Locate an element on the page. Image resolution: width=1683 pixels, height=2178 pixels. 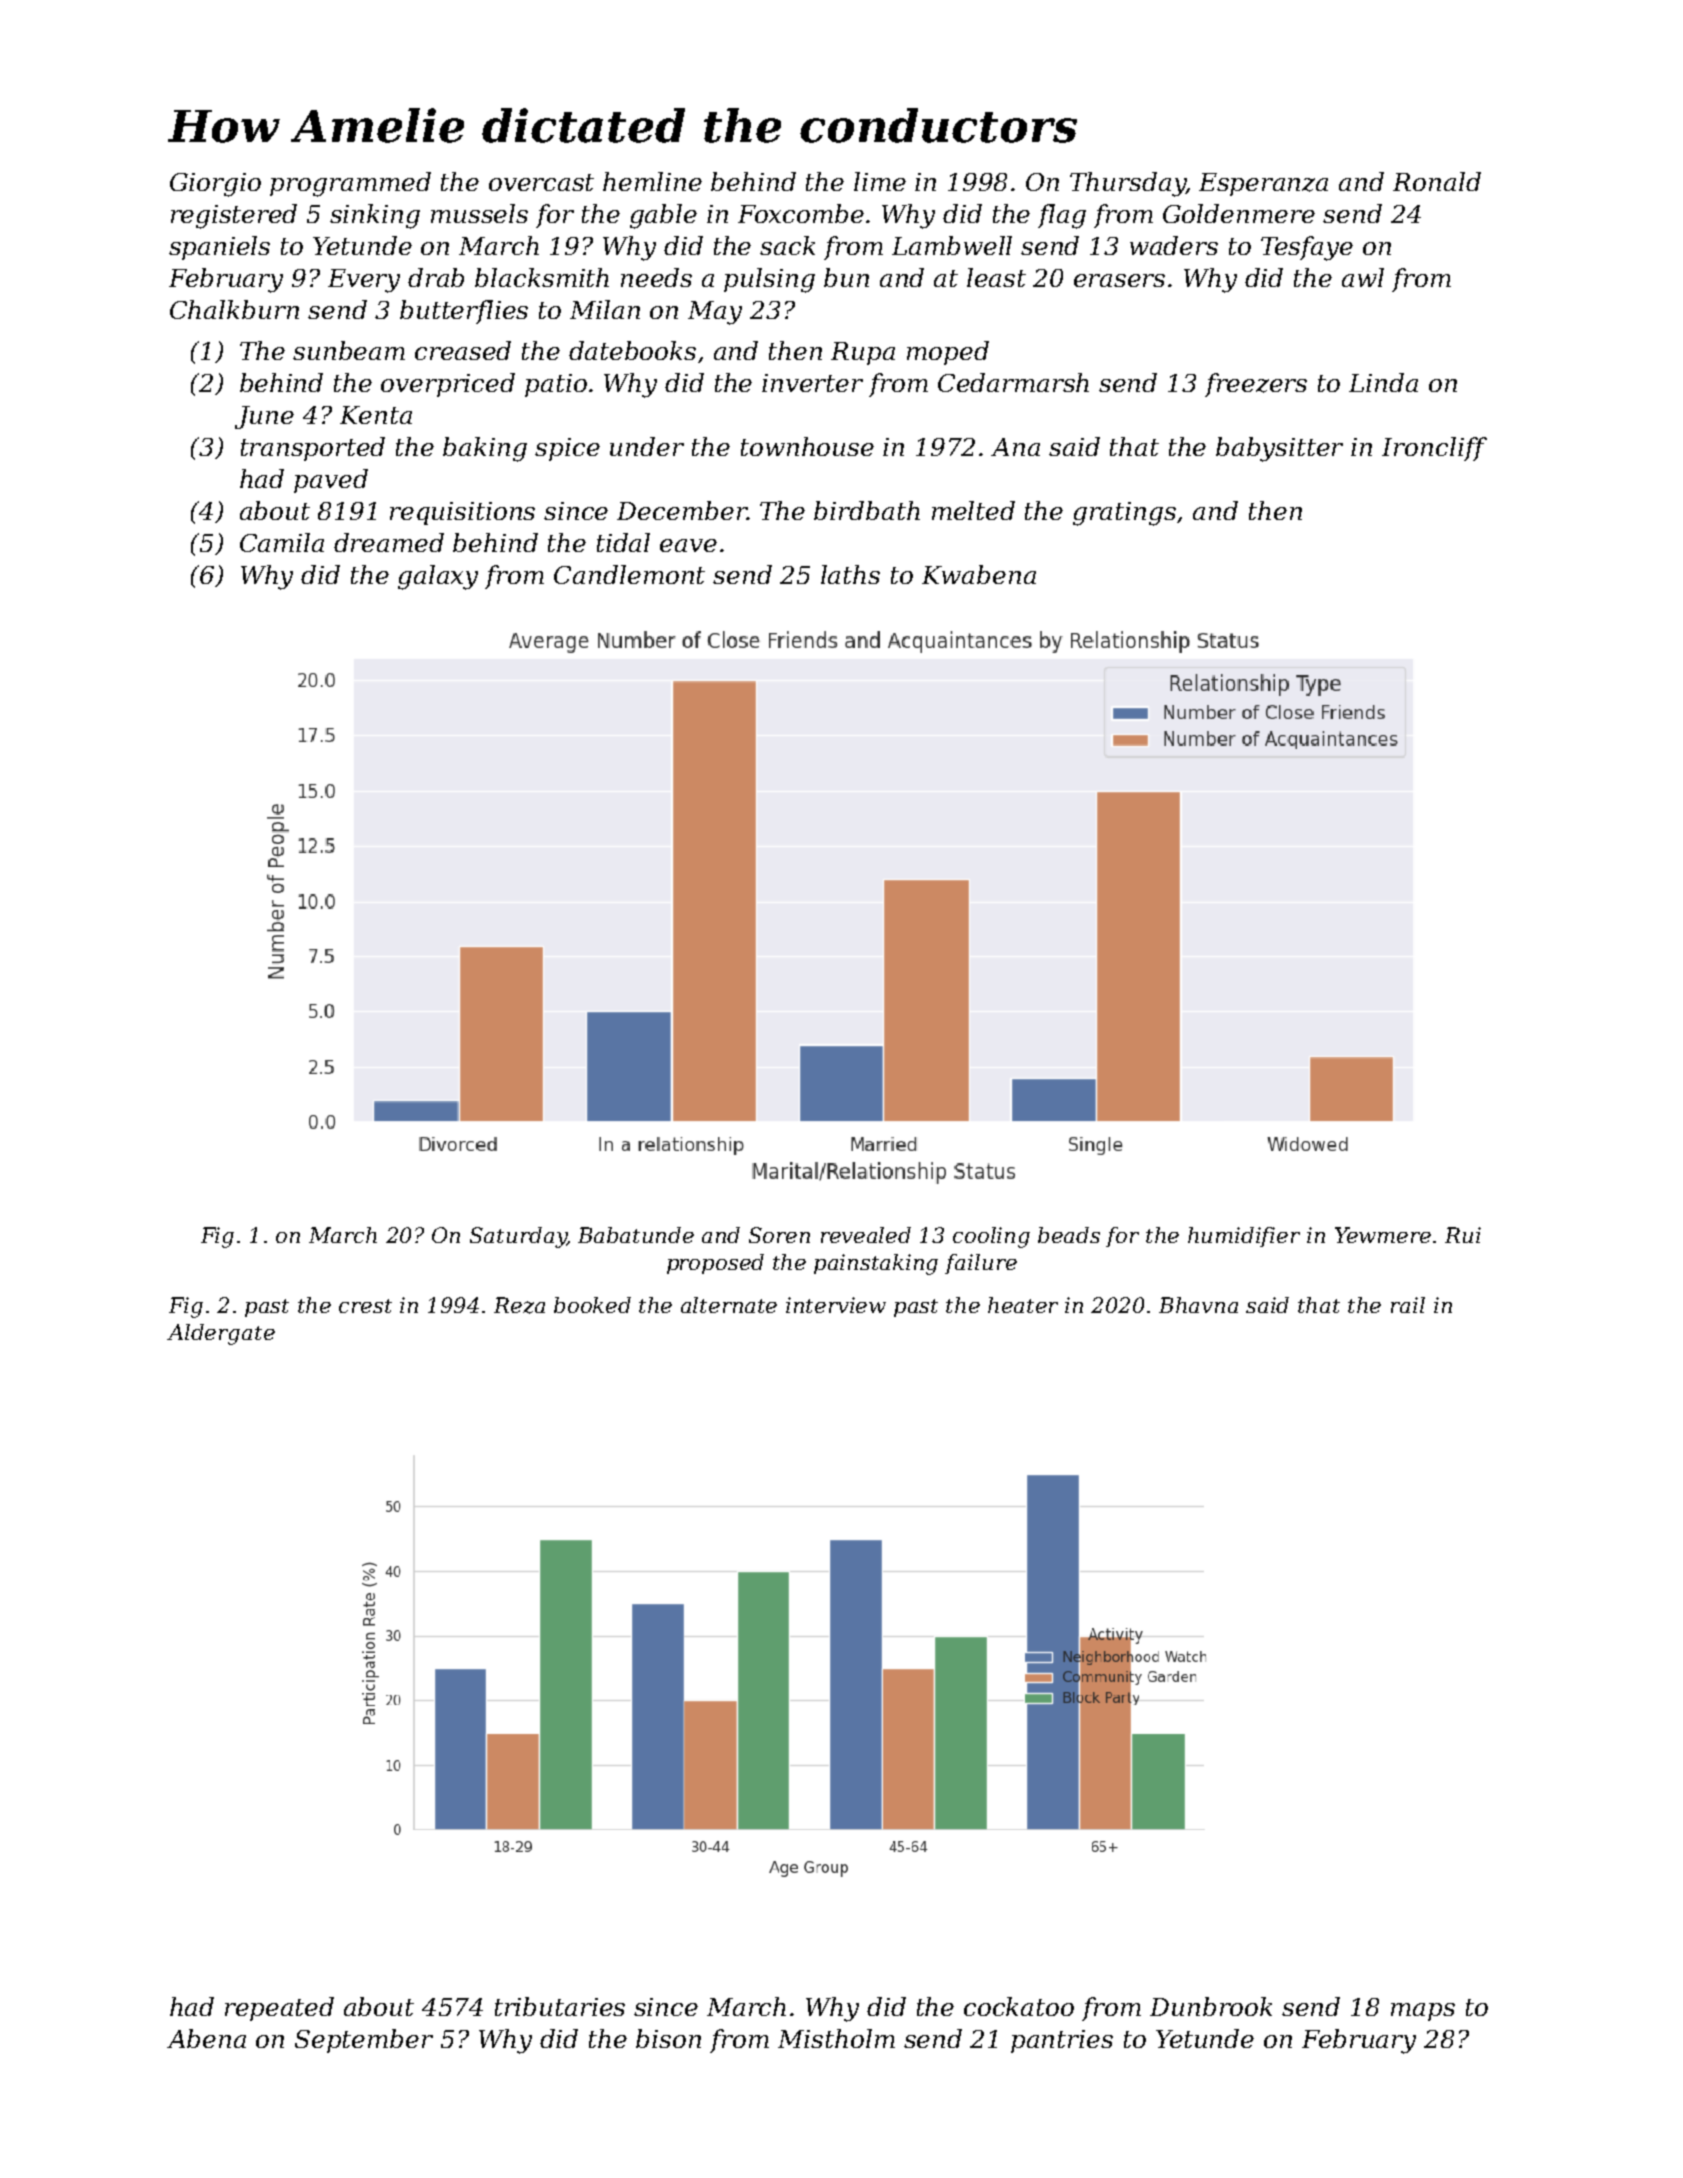
lime is located at coordinates (880, 181).
